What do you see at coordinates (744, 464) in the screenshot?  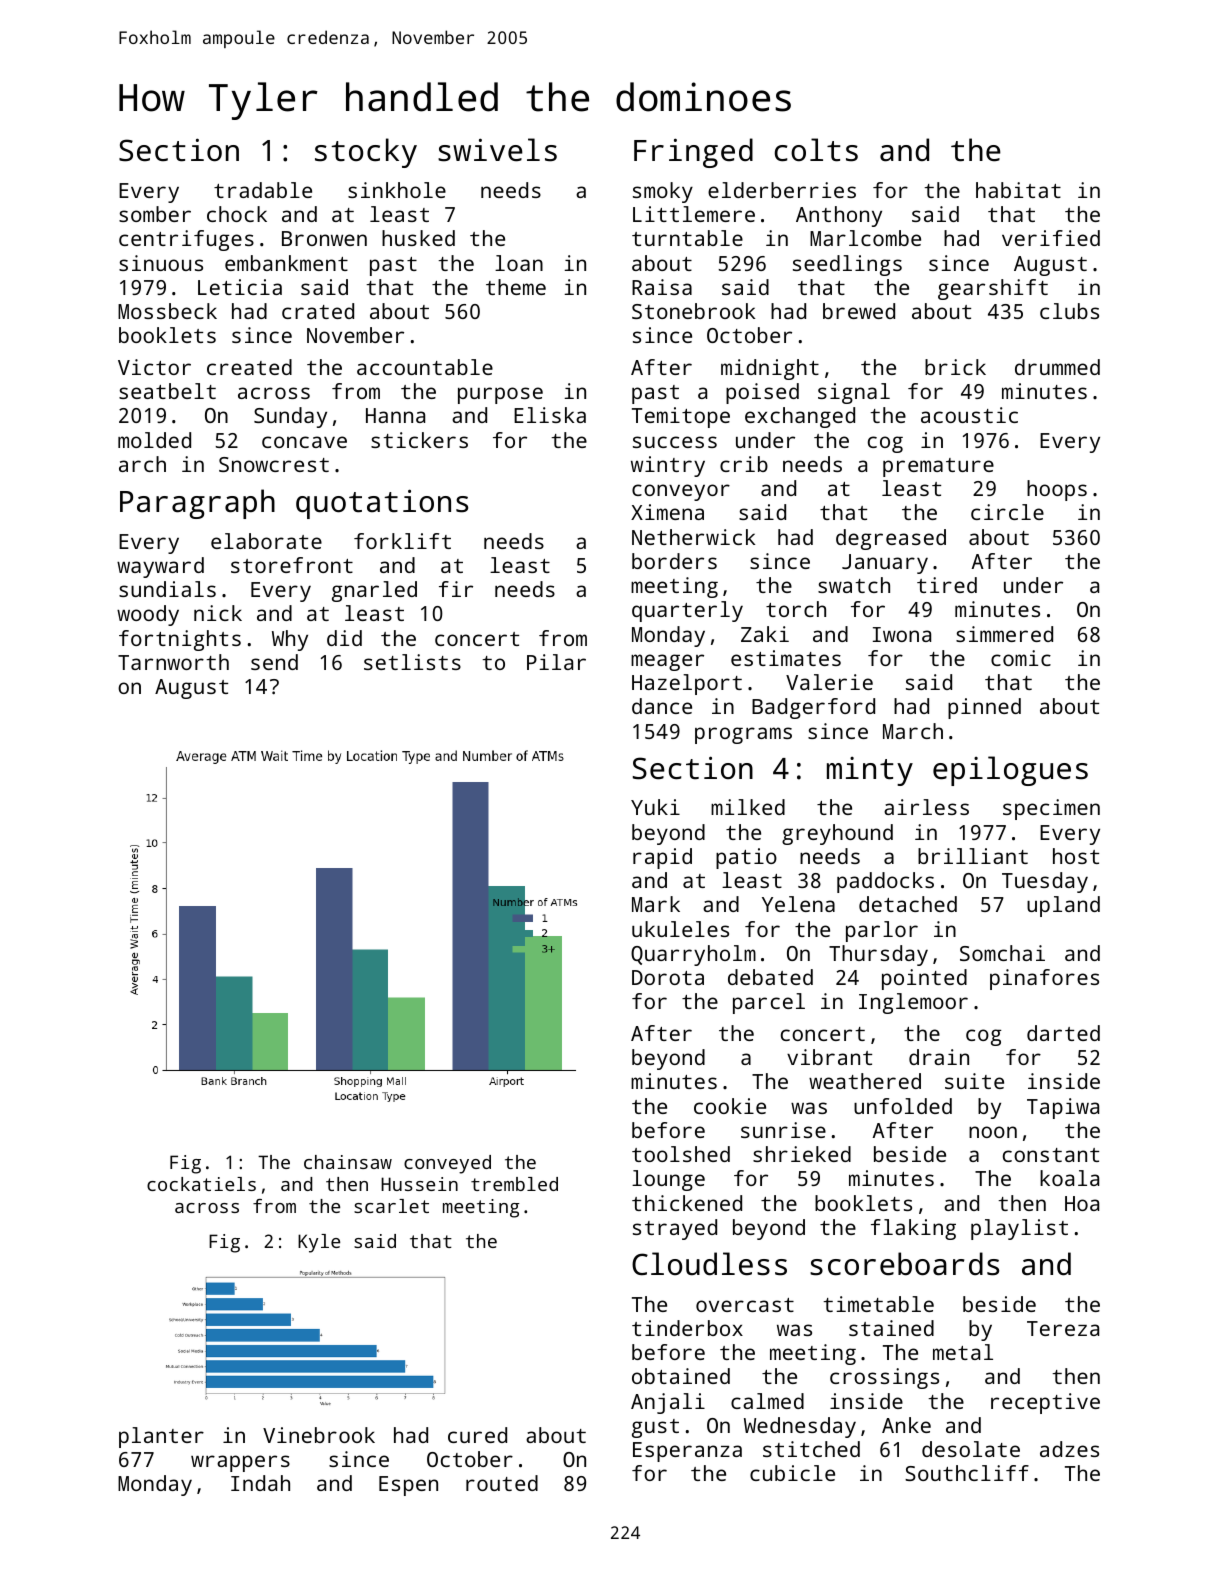 I see `crib` at bounding box center [744, 464].
